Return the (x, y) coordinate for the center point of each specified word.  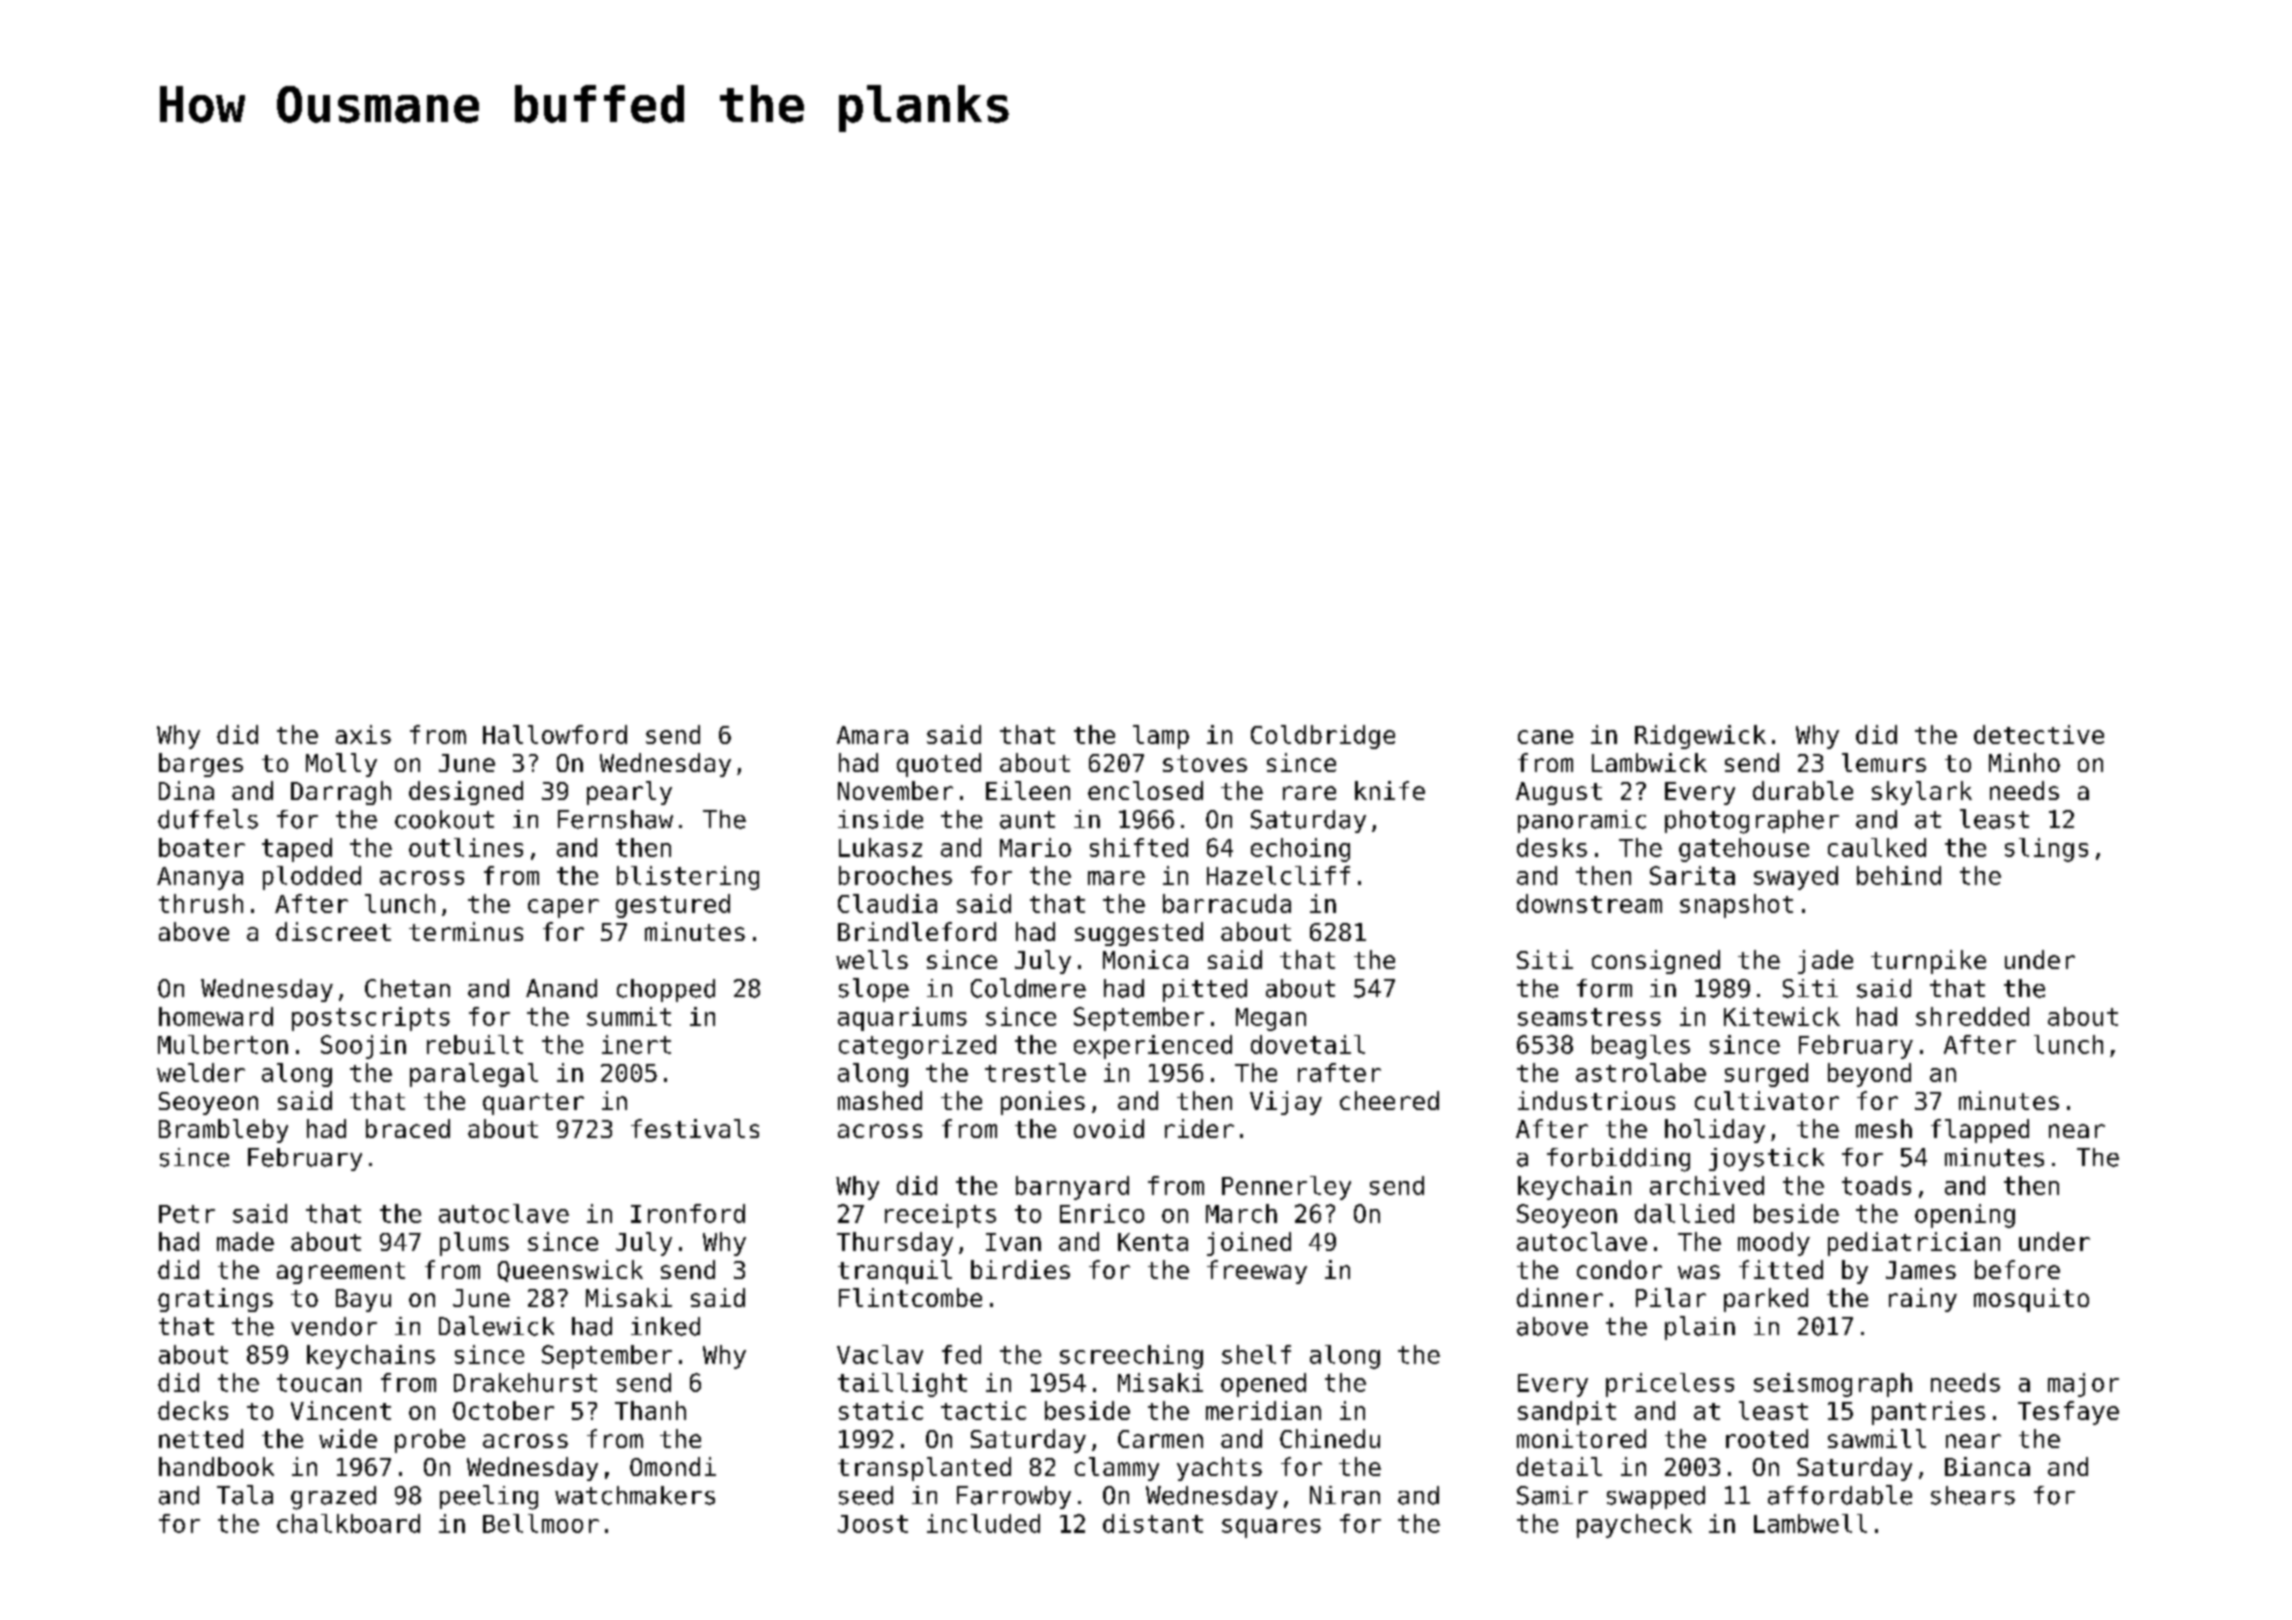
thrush (201, 903)
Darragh (341, 793)
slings (2046, 850)
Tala (245, 1495)
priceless (1670, 1385)
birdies (1020, 1269)
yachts (1219, 1469)
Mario (1035, 847)
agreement (341, 1273)
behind (1899, 875)
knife (1390, 790)
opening (1965, 1216)
